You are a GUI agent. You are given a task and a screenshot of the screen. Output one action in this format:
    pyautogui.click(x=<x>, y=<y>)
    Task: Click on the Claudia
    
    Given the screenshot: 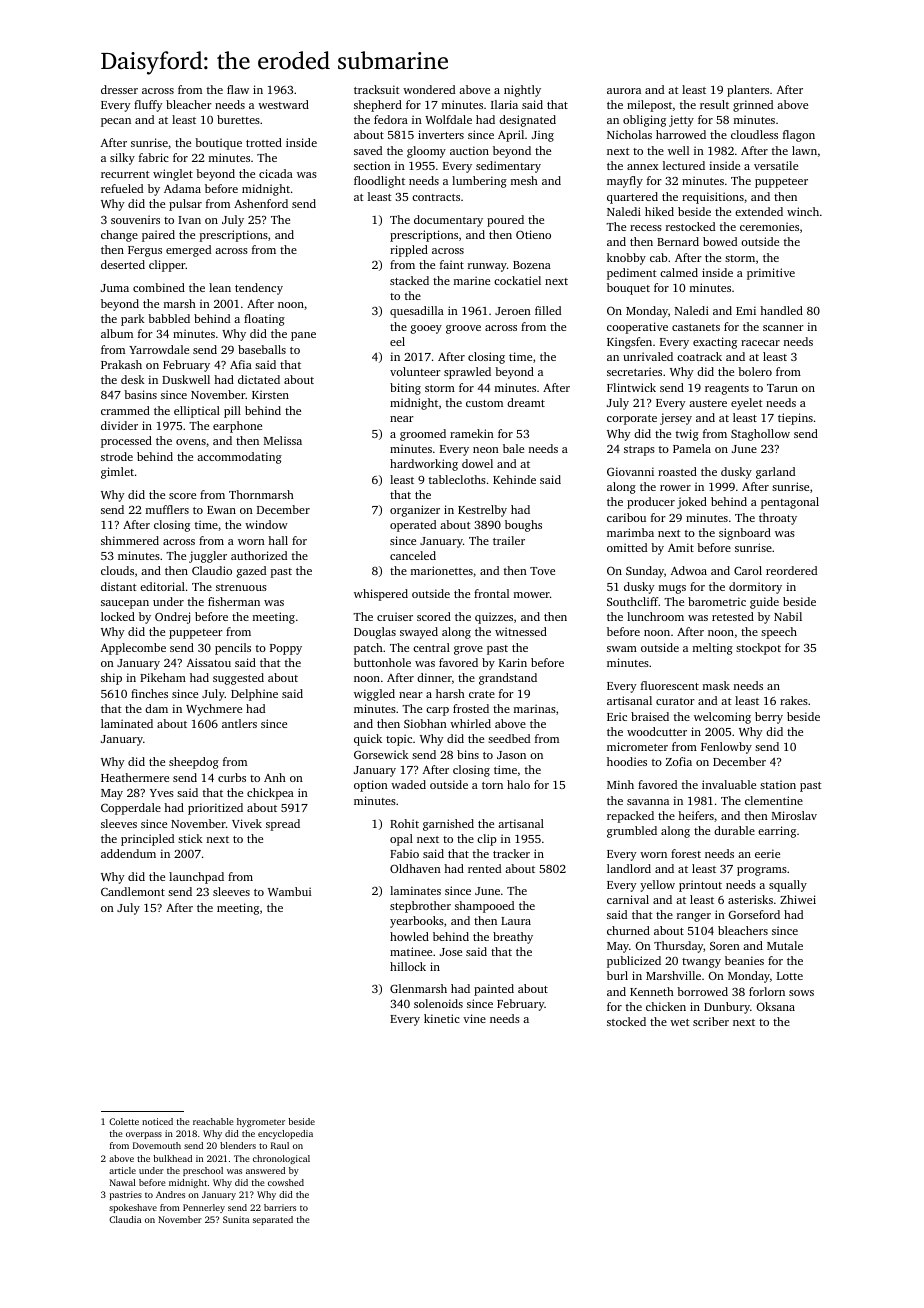 What is the action you would take?
    pyautogui.click(x=125, y=1219)
